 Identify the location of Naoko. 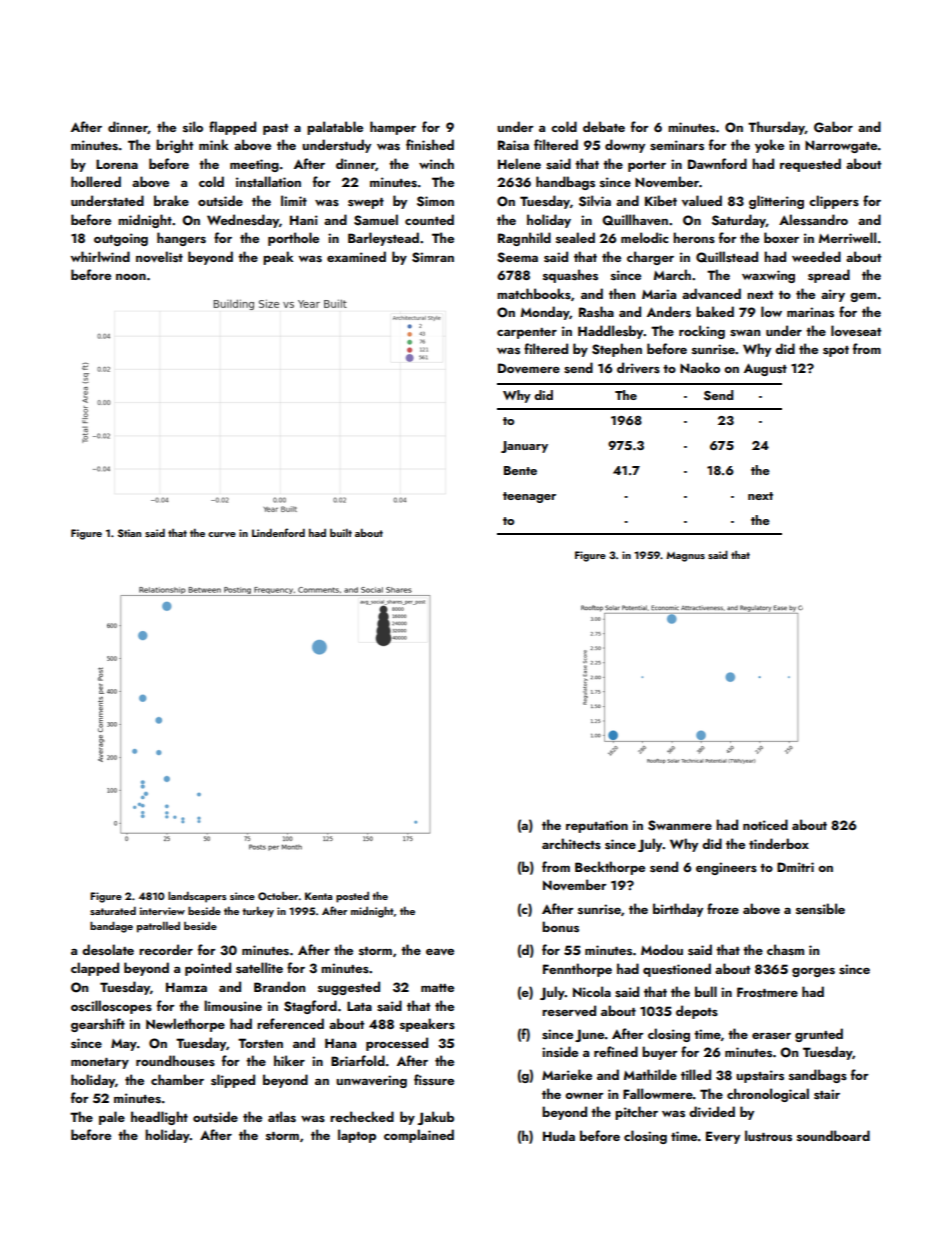
(700, 367).
